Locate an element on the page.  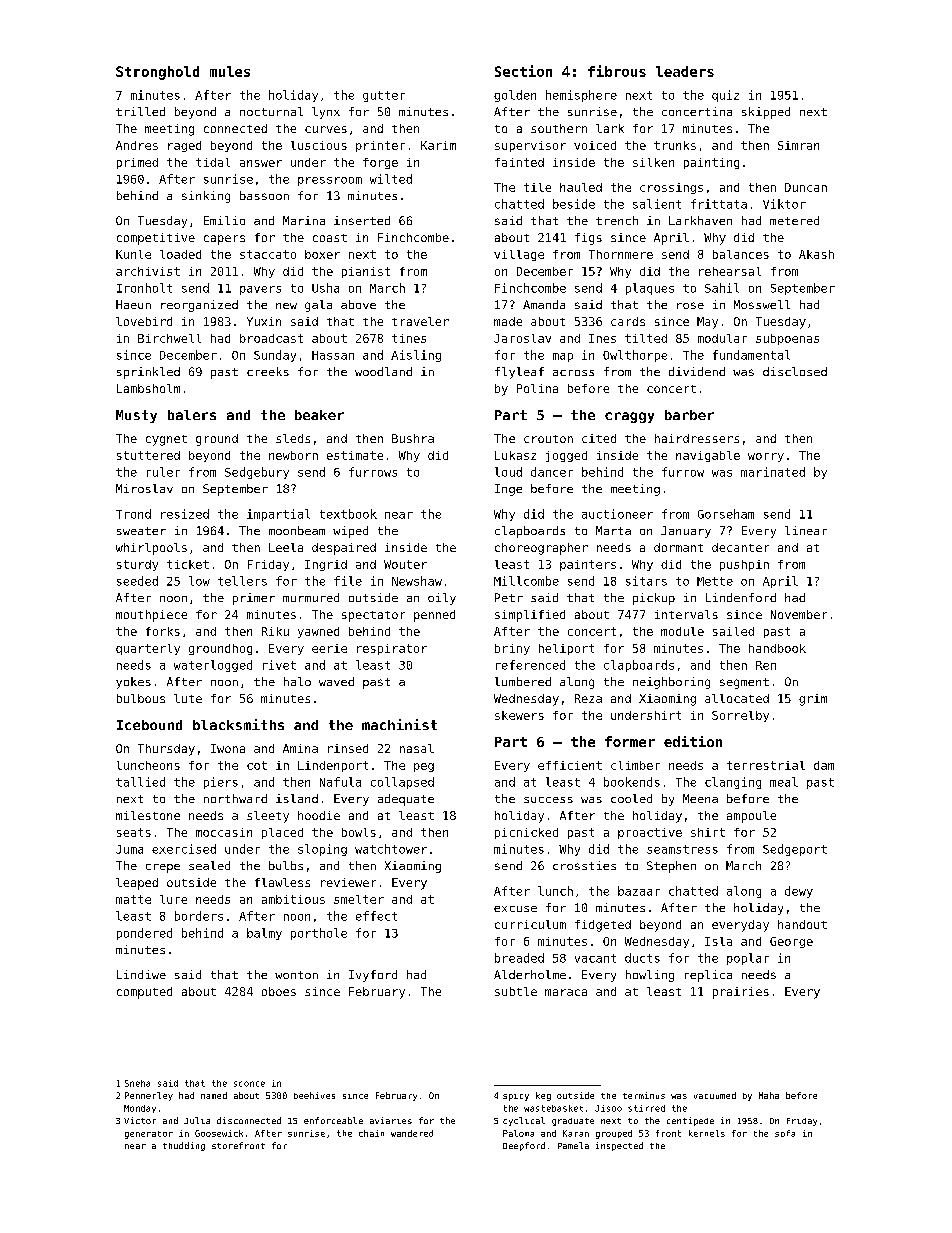
bookends is located at coordinates (632, 782).
